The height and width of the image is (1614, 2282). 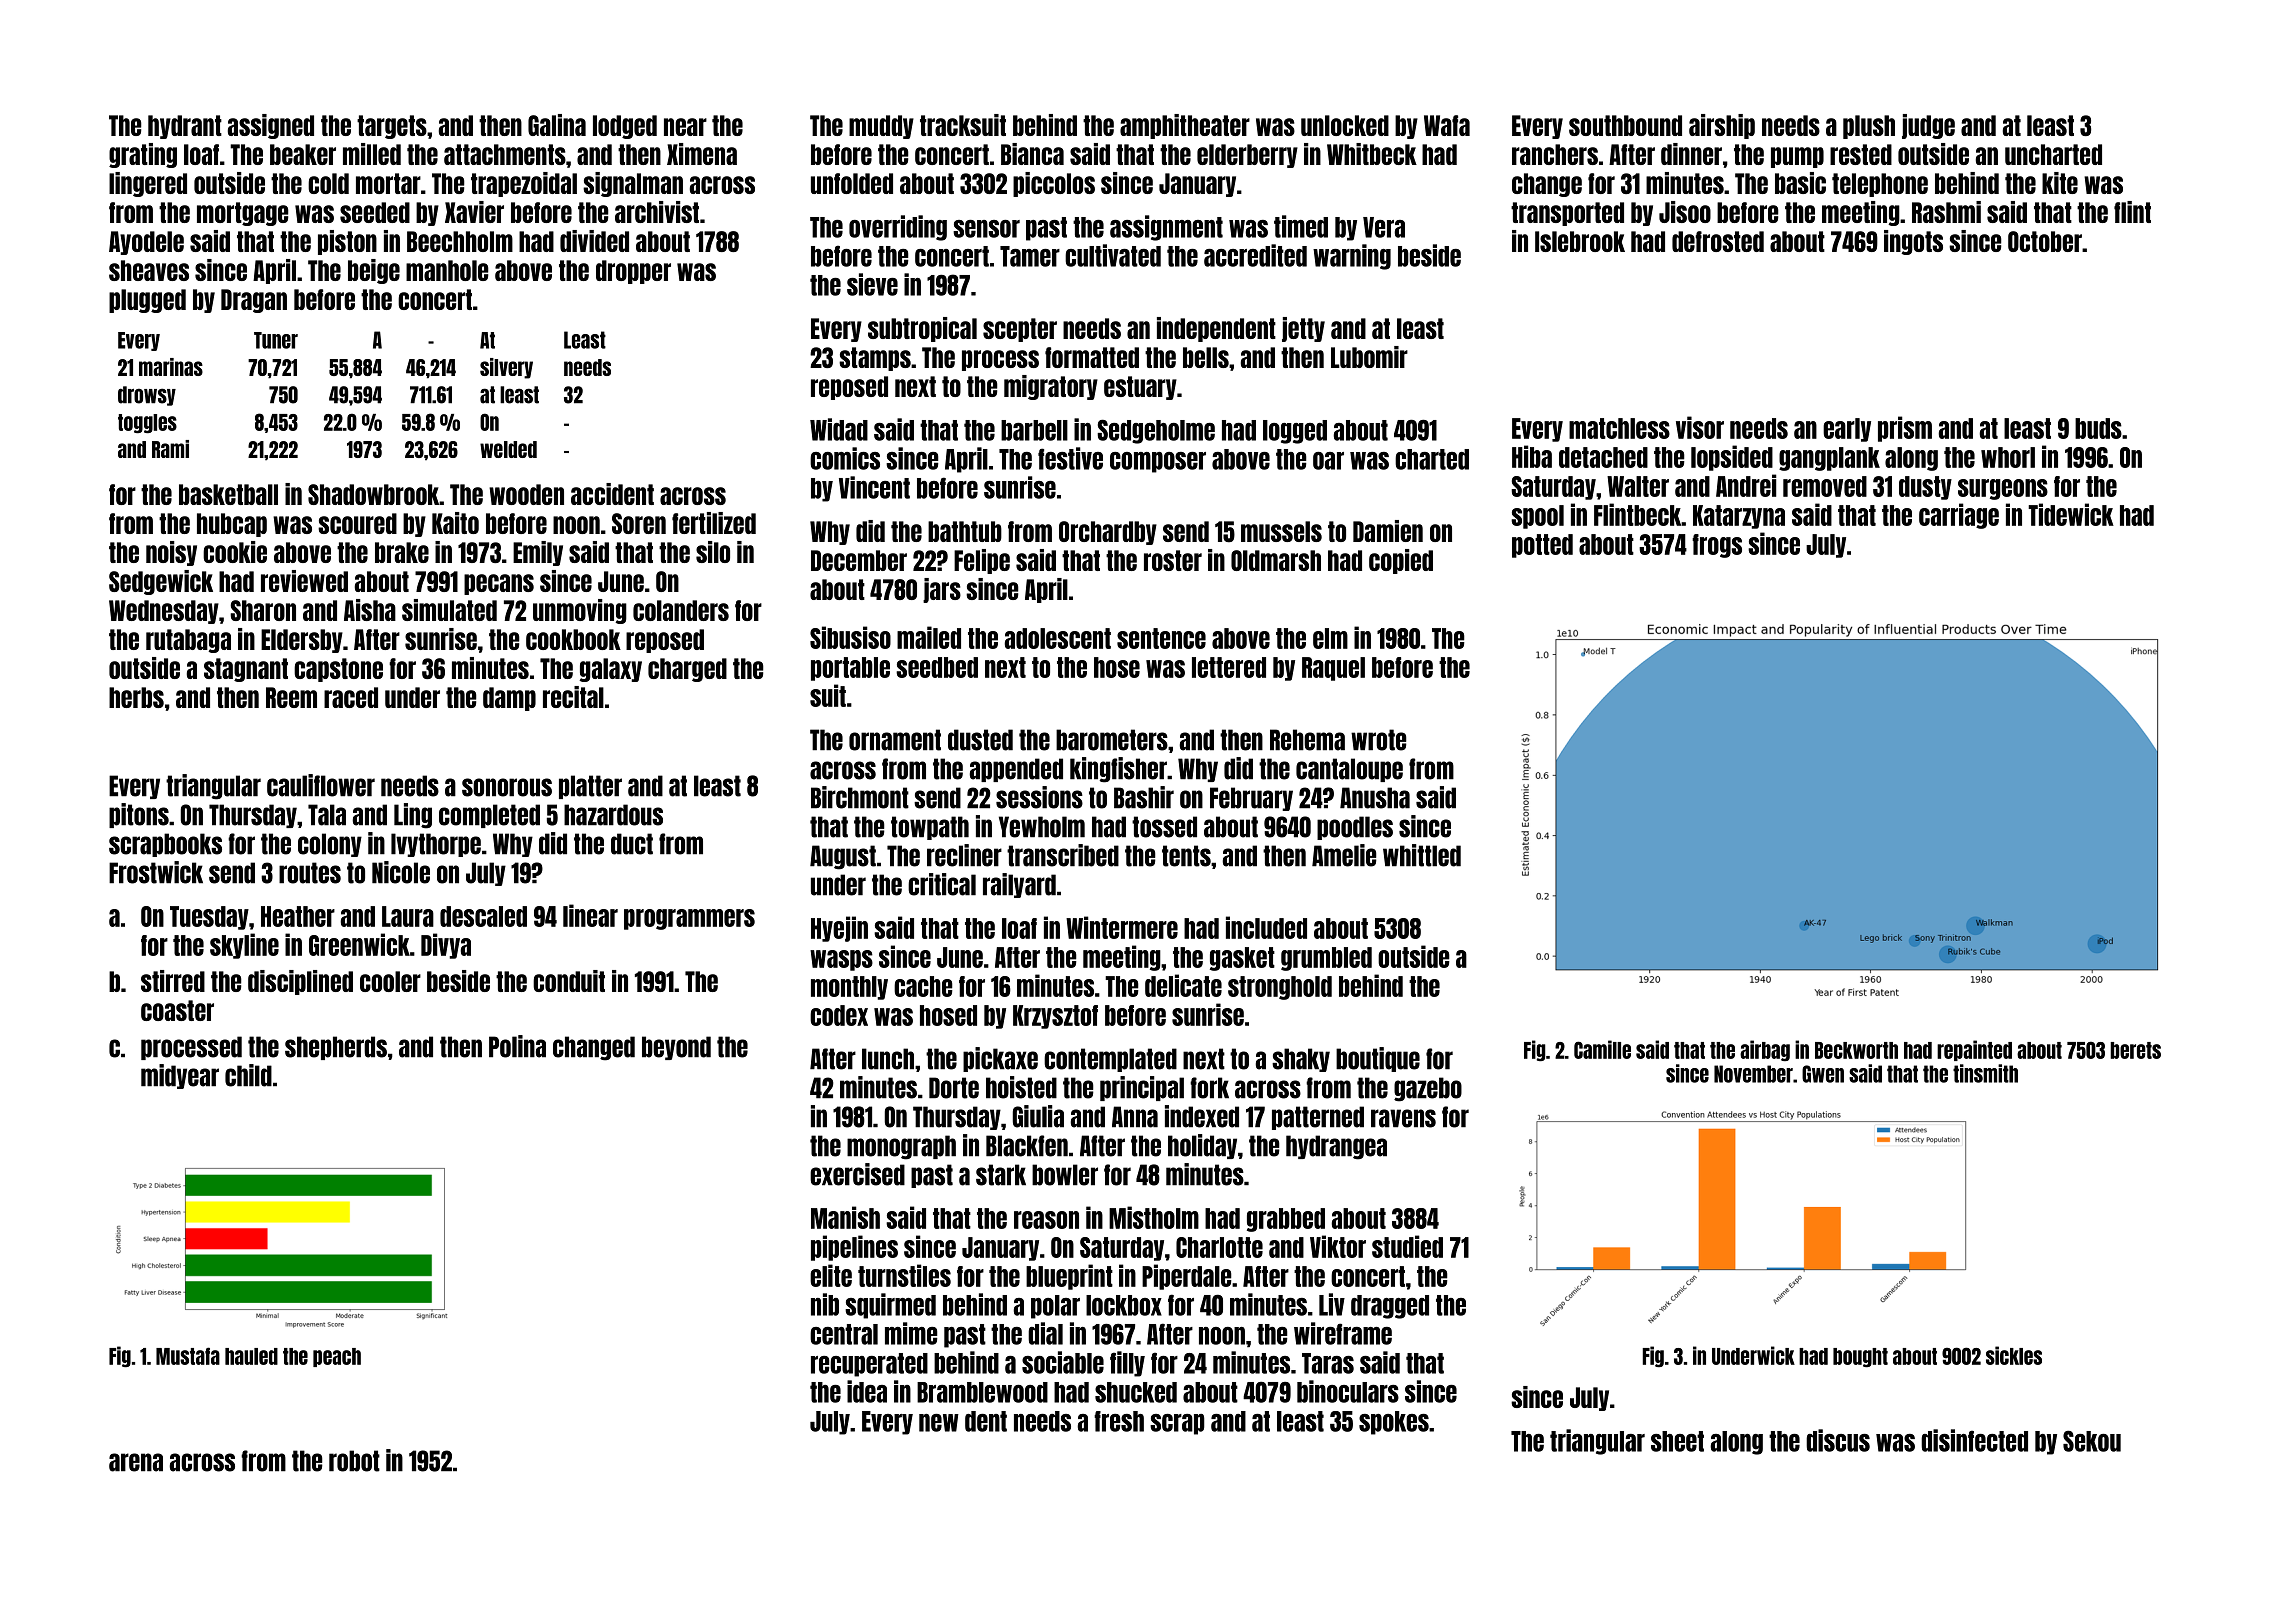 I want to click on Tala, so click(x=327, y=815).
